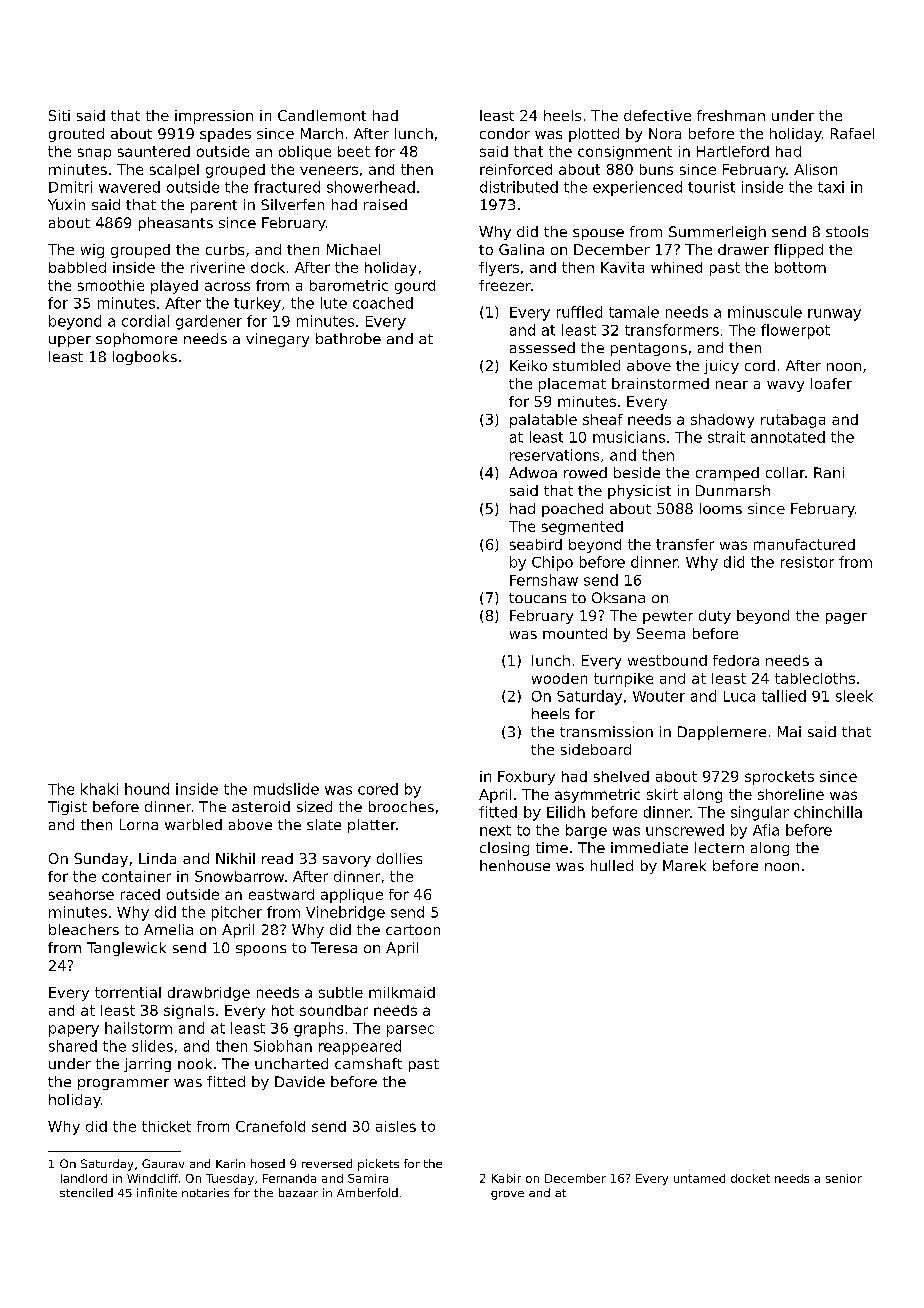 The height and width of the screenshot is (1308, 924). I want to click on Adwoa, so click(533, 472).
